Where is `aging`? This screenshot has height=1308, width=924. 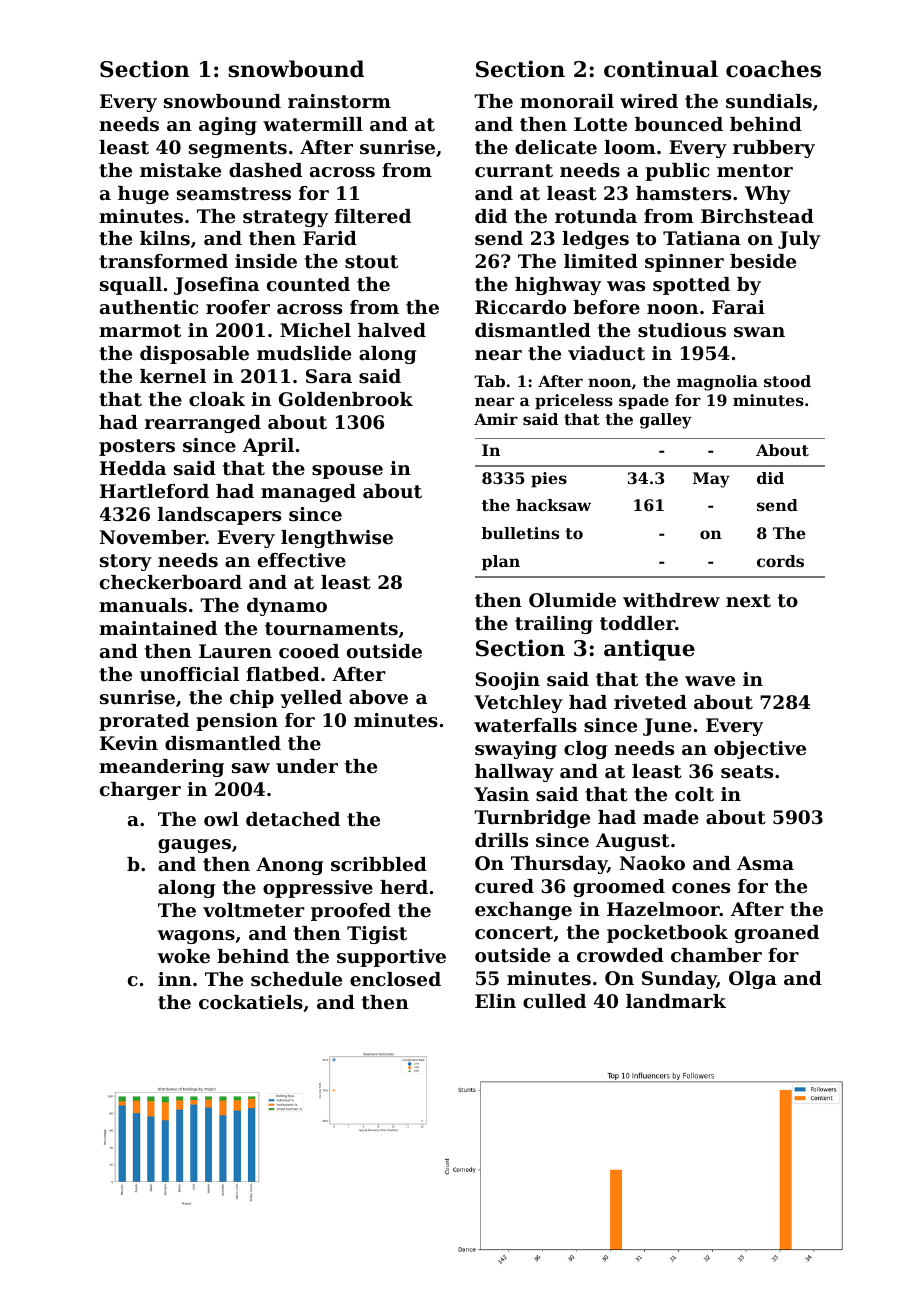 aging is located at coordinates (228, 126).
